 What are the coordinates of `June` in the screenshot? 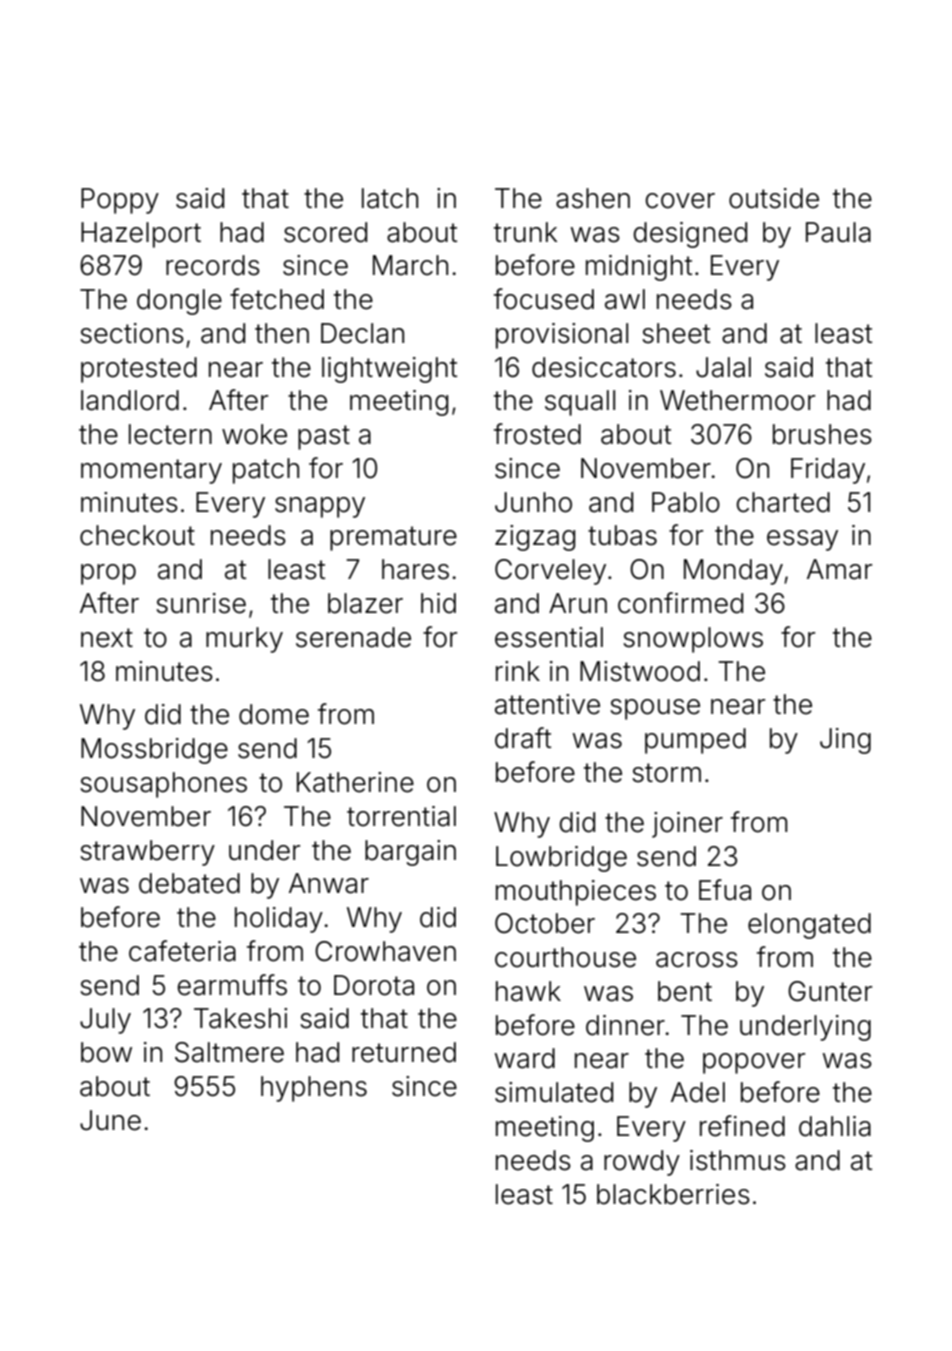 It's located at (110, 1120).
